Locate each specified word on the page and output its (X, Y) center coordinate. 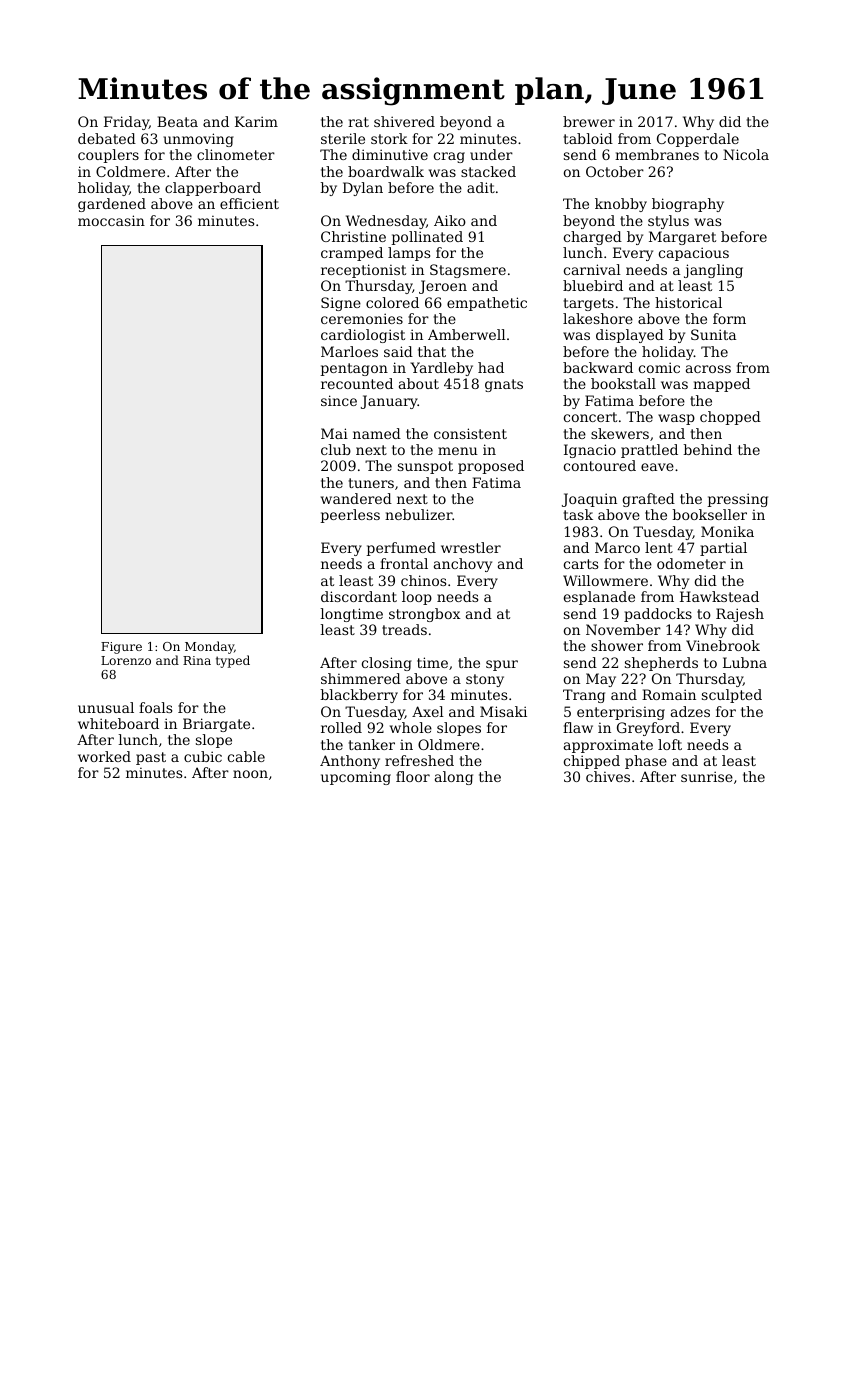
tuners (371, 483)
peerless (350, 516)
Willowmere (605, 580)
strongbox (425, 615)
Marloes (349, 351)
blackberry (359, 696)
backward (598, 367)
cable (246, 756)
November (623, 629)
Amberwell (467, 334)
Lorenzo (126, 660)
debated (107, 138)
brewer (589, 121)
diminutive (390, 154)
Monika (727, 531)
